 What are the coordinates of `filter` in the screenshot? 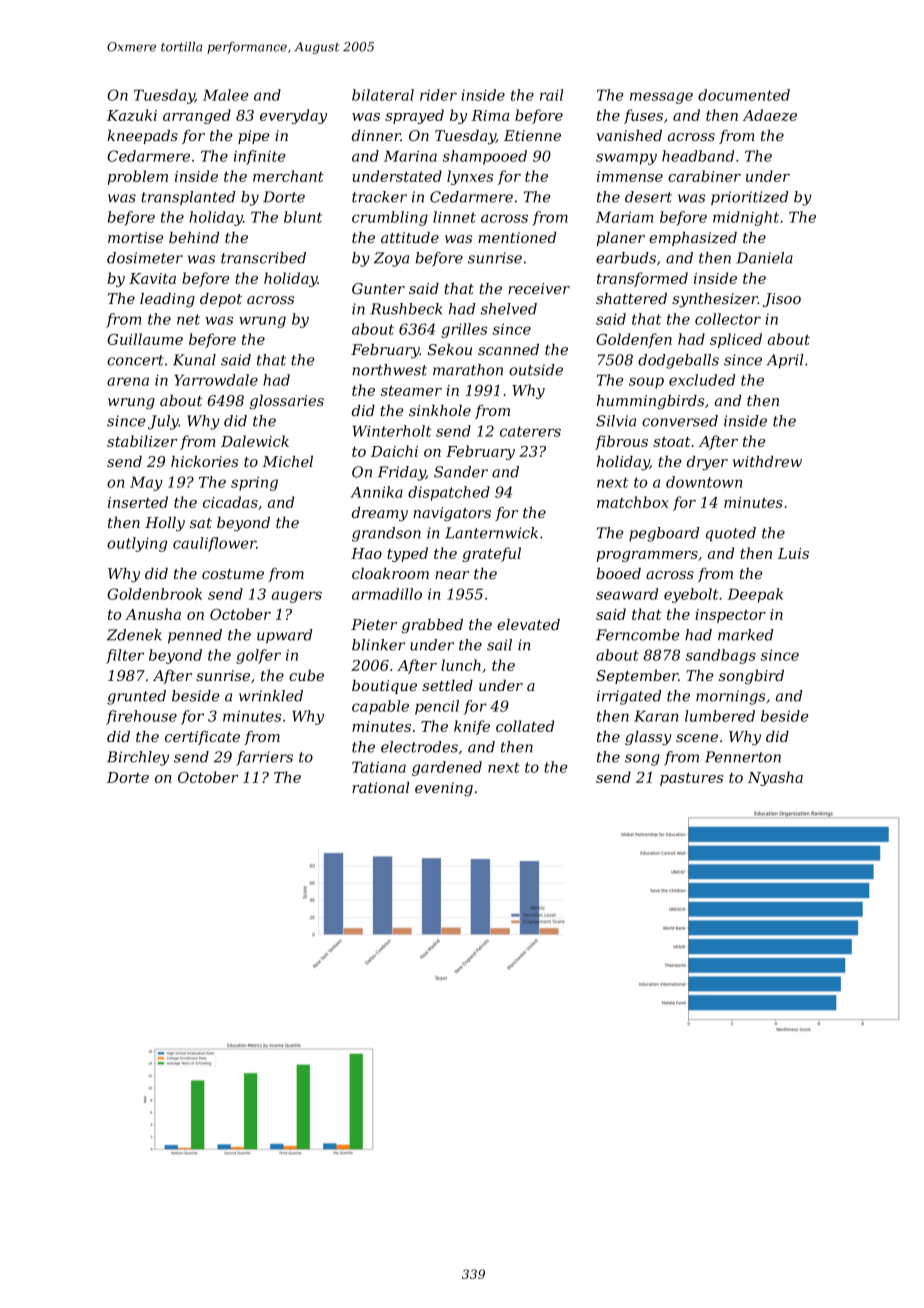 It's located at (125, 656).
